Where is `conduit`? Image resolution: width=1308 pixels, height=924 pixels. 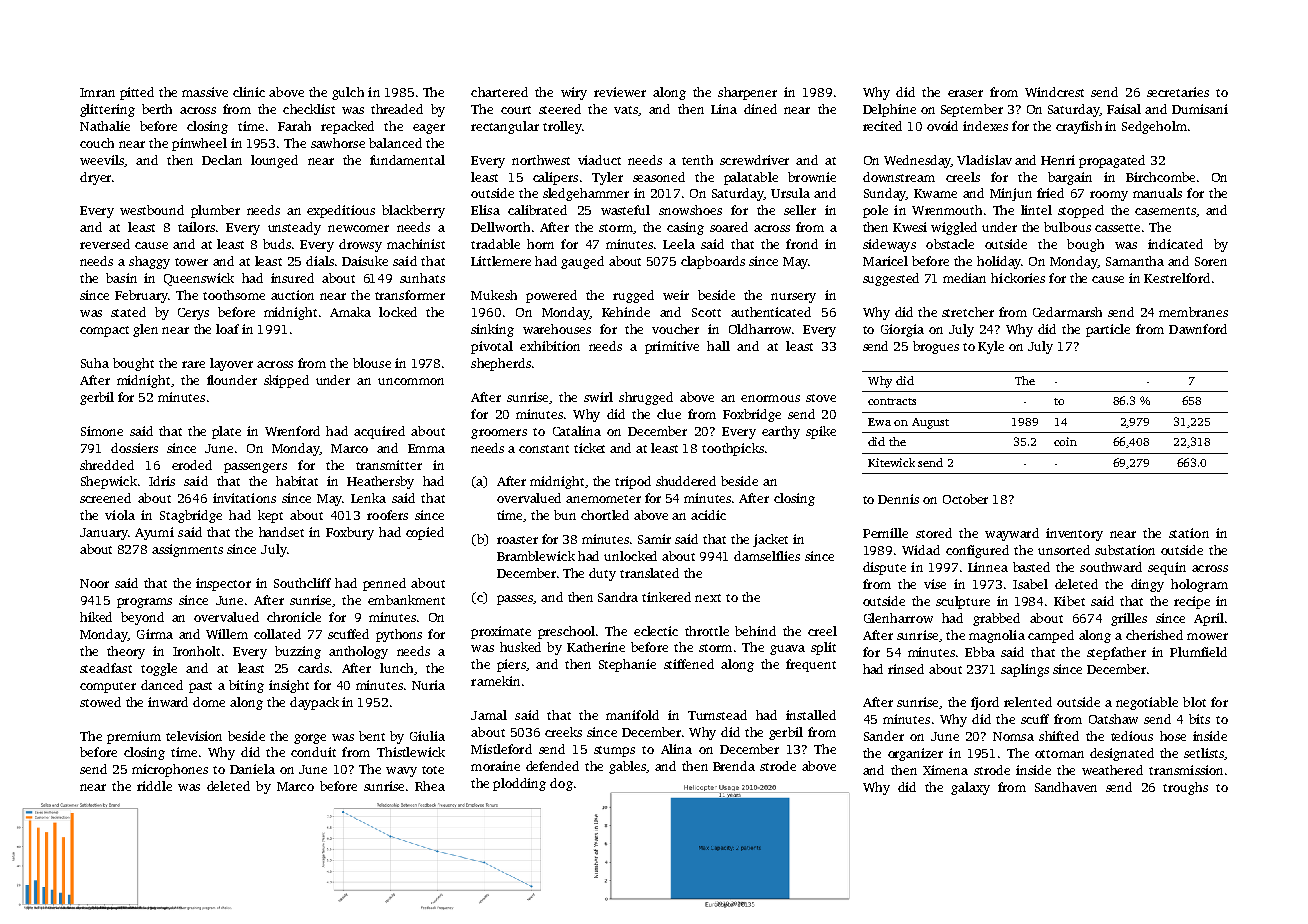
conduit is located at coordinates (313, 752).
